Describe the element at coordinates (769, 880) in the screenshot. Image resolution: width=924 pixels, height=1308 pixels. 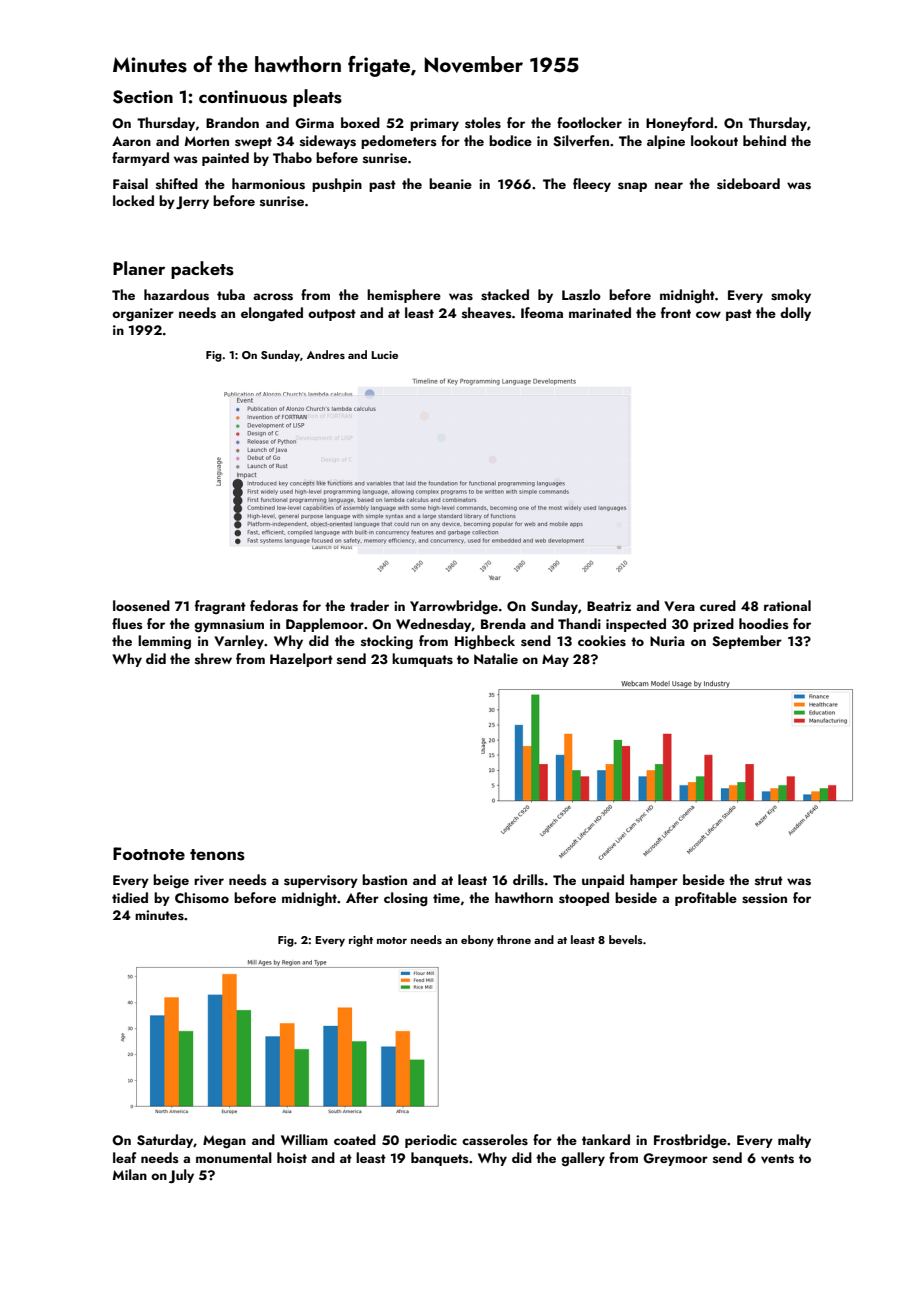
I see `strut` at that location.
